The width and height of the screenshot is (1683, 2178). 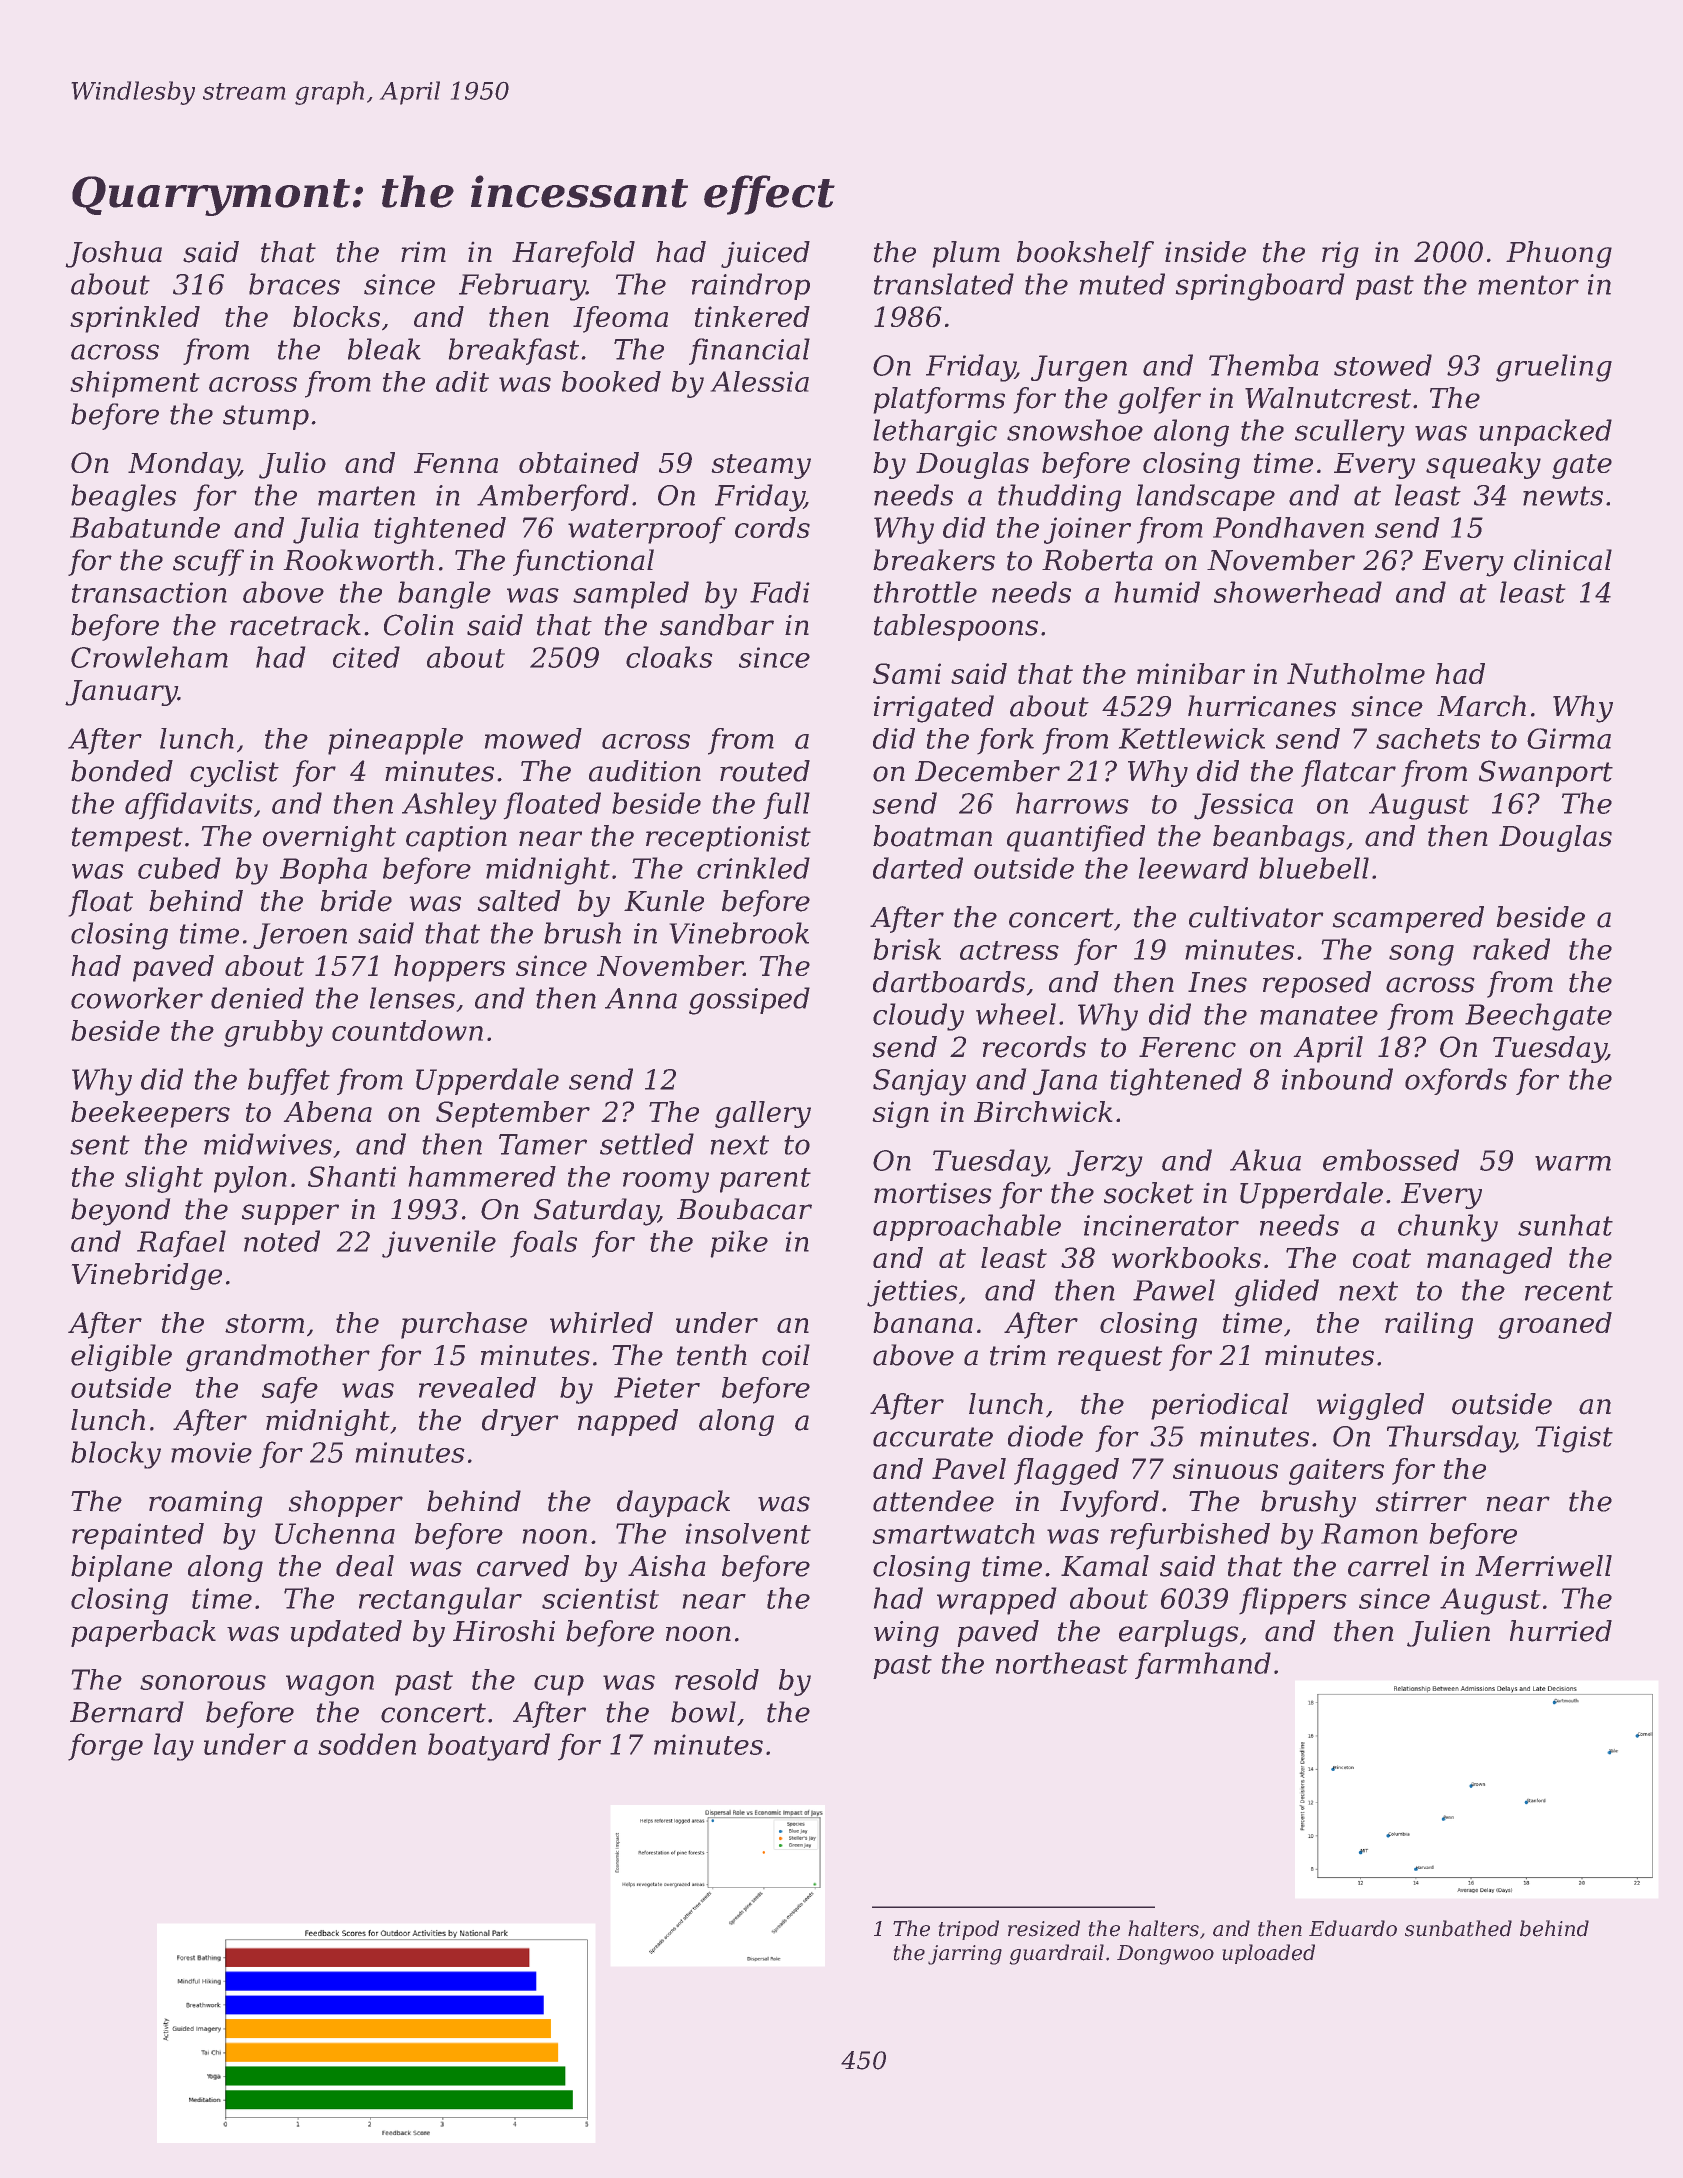 What do you see at coordinates (1062, 1663) in the screenshot?
I see `northeast` at bounding box center [1062, 1663].
